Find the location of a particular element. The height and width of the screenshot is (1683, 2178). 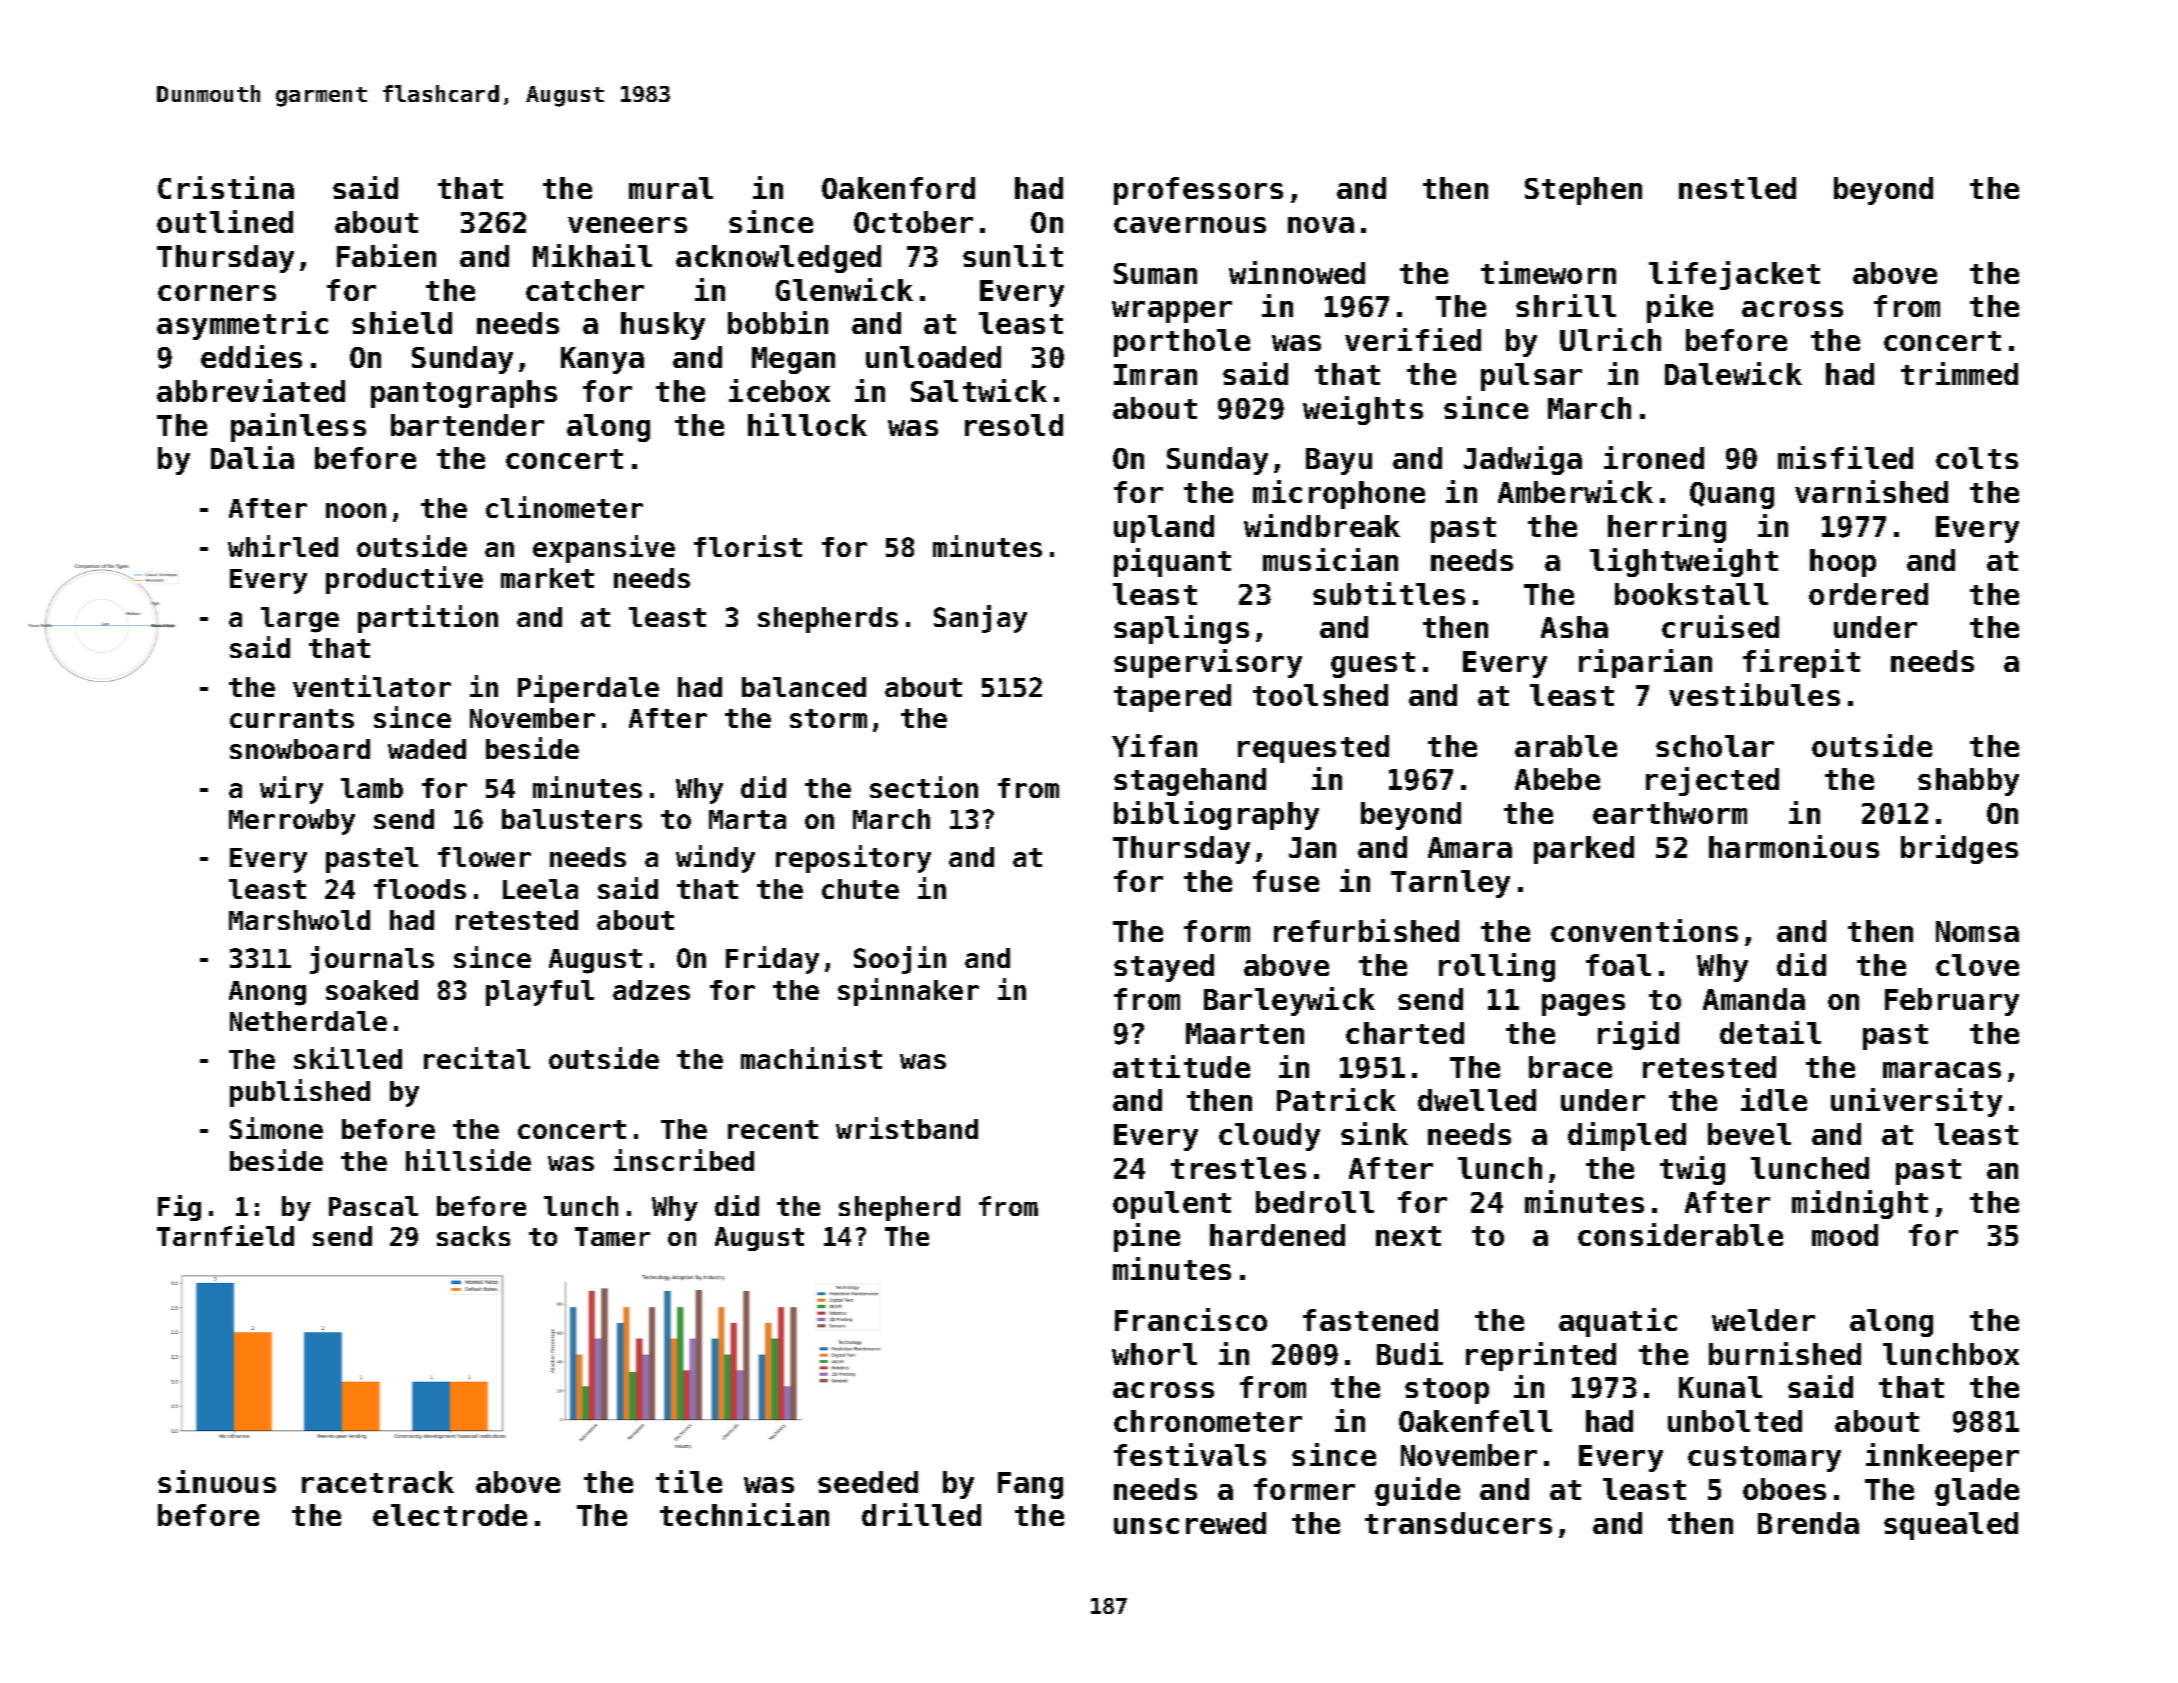

hillside is located at coordinates (468, 1160).
